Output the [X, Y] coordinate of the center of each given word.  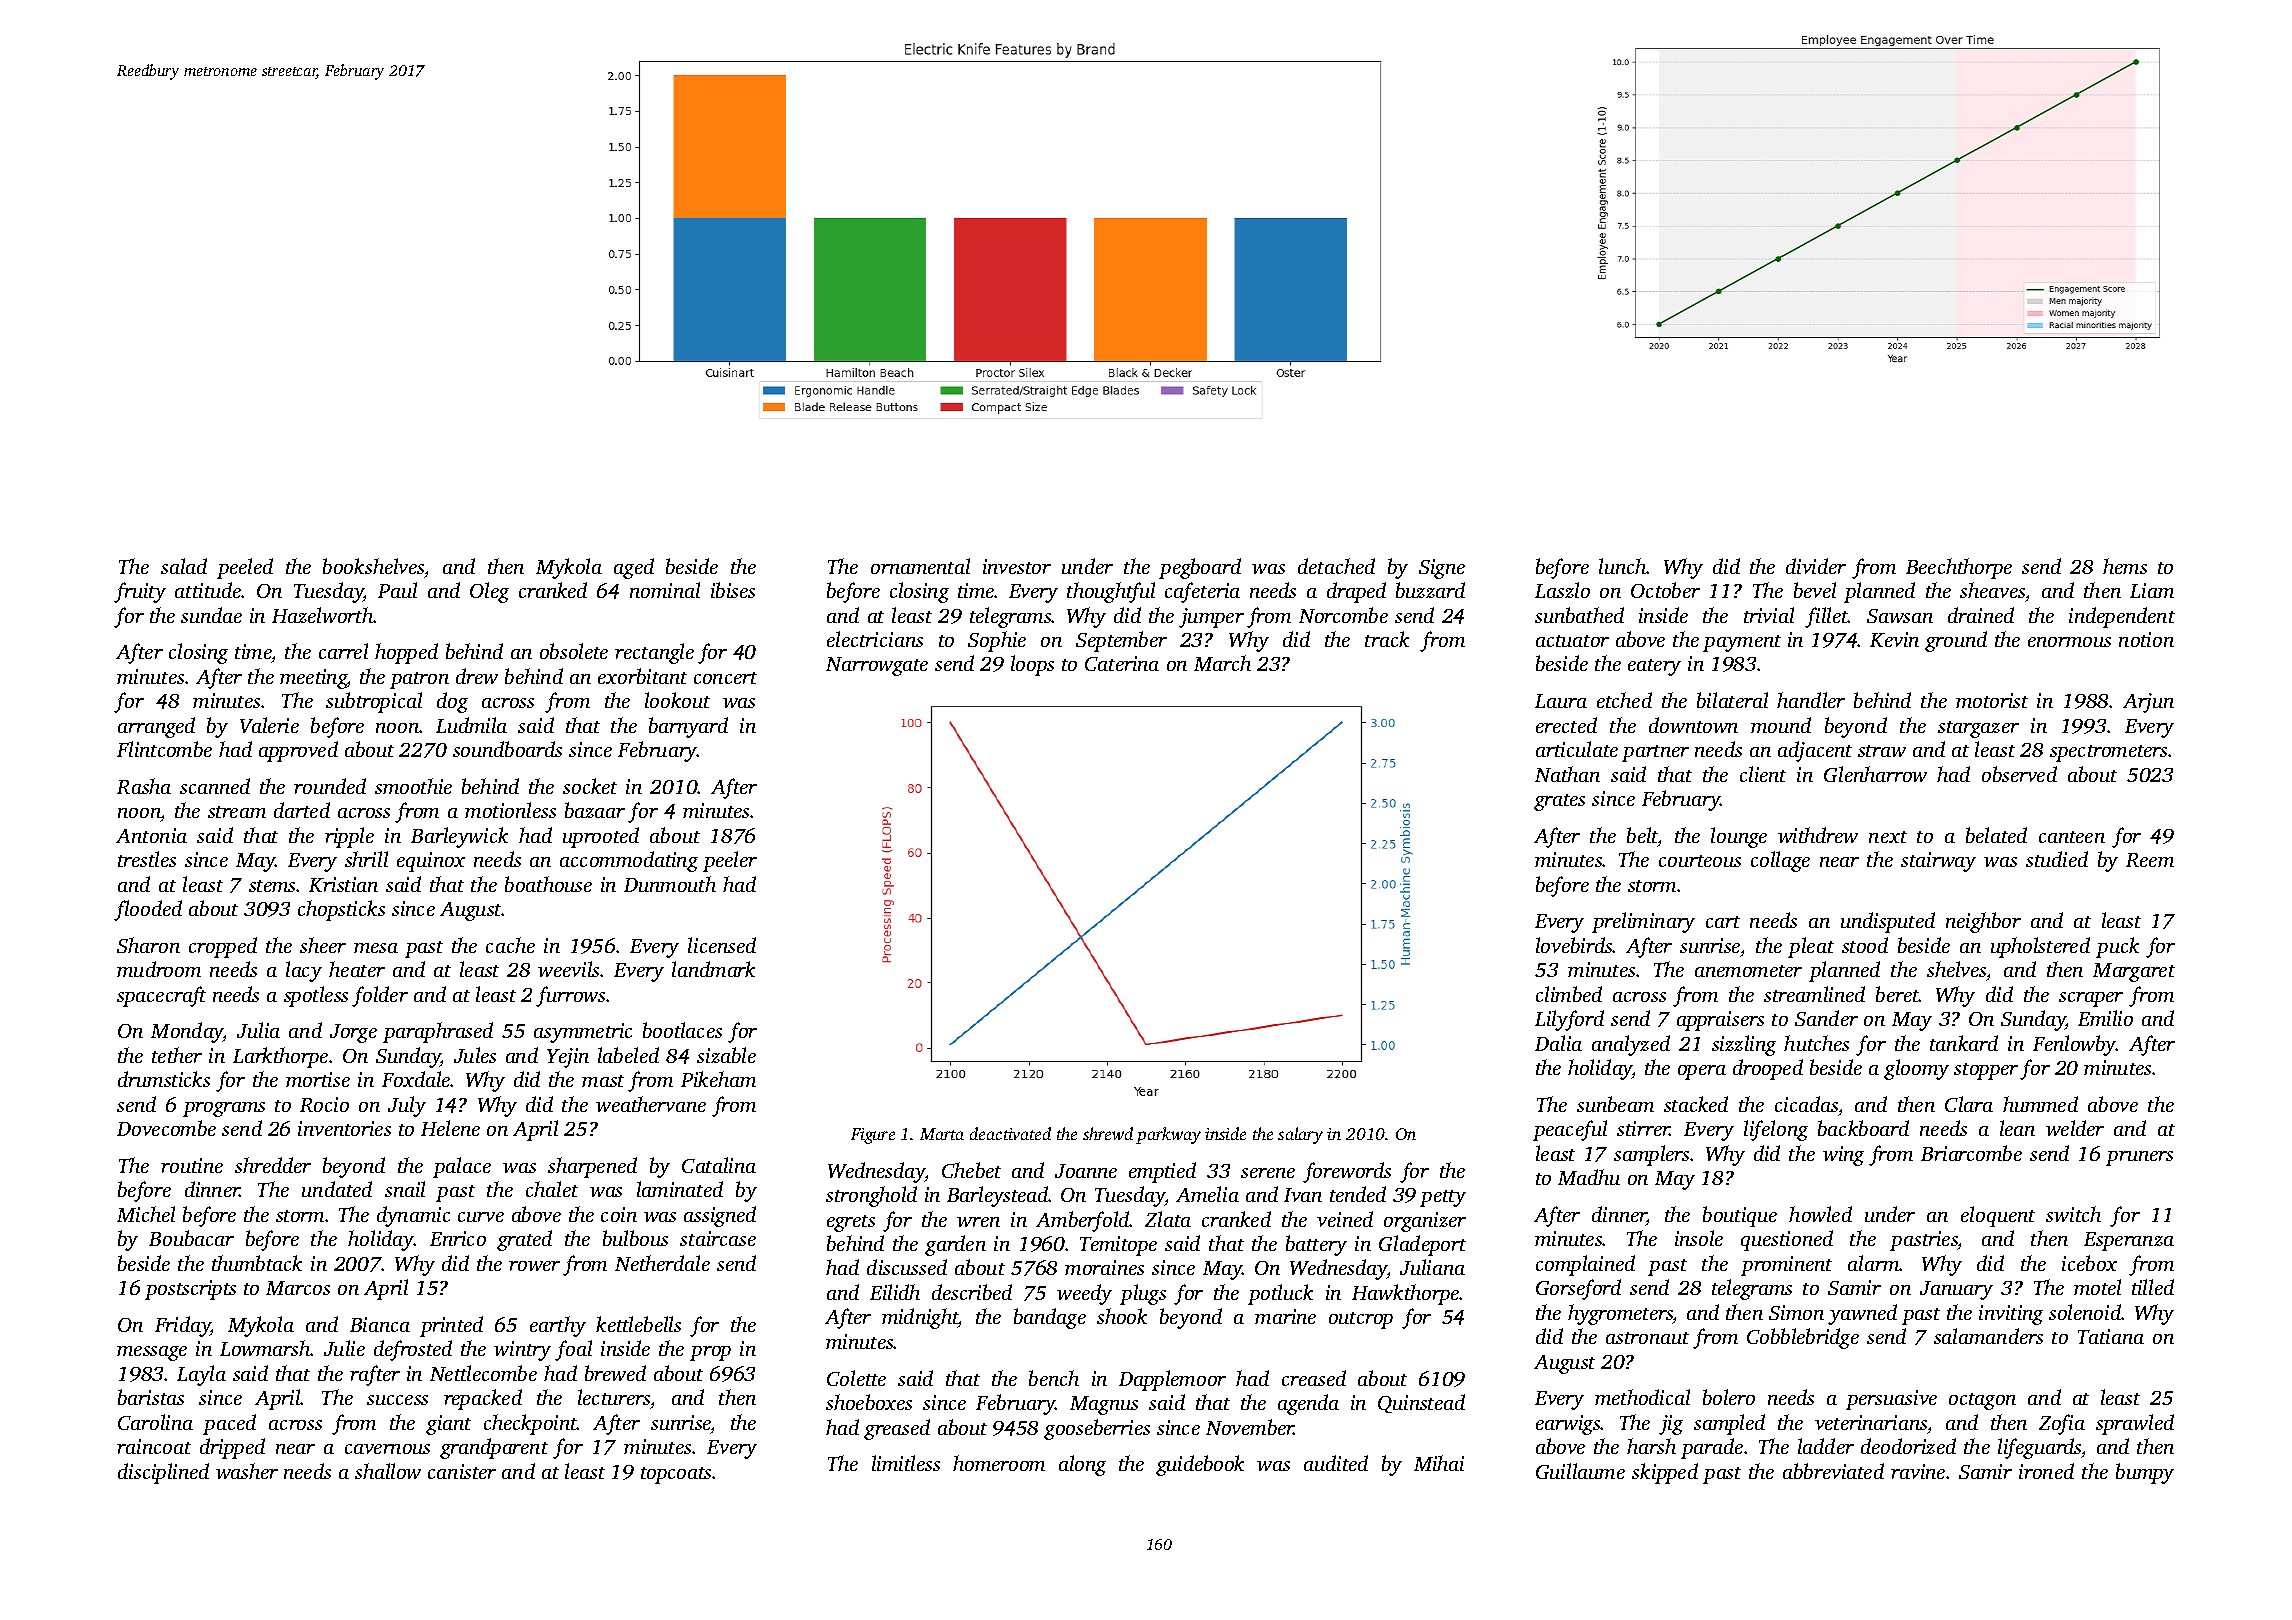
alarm [1874, 1263]
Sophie [997, 641]
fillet [1826, 617]
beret [1897, 994]
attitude [208, 590]
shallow [388, 1471]
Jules [475, 1055]
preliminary [1643, 922]
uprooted [601, 837]
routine [192, 1165]
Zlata [1168, 1219]
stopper [1986, 1071]
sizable [726, 1055]
